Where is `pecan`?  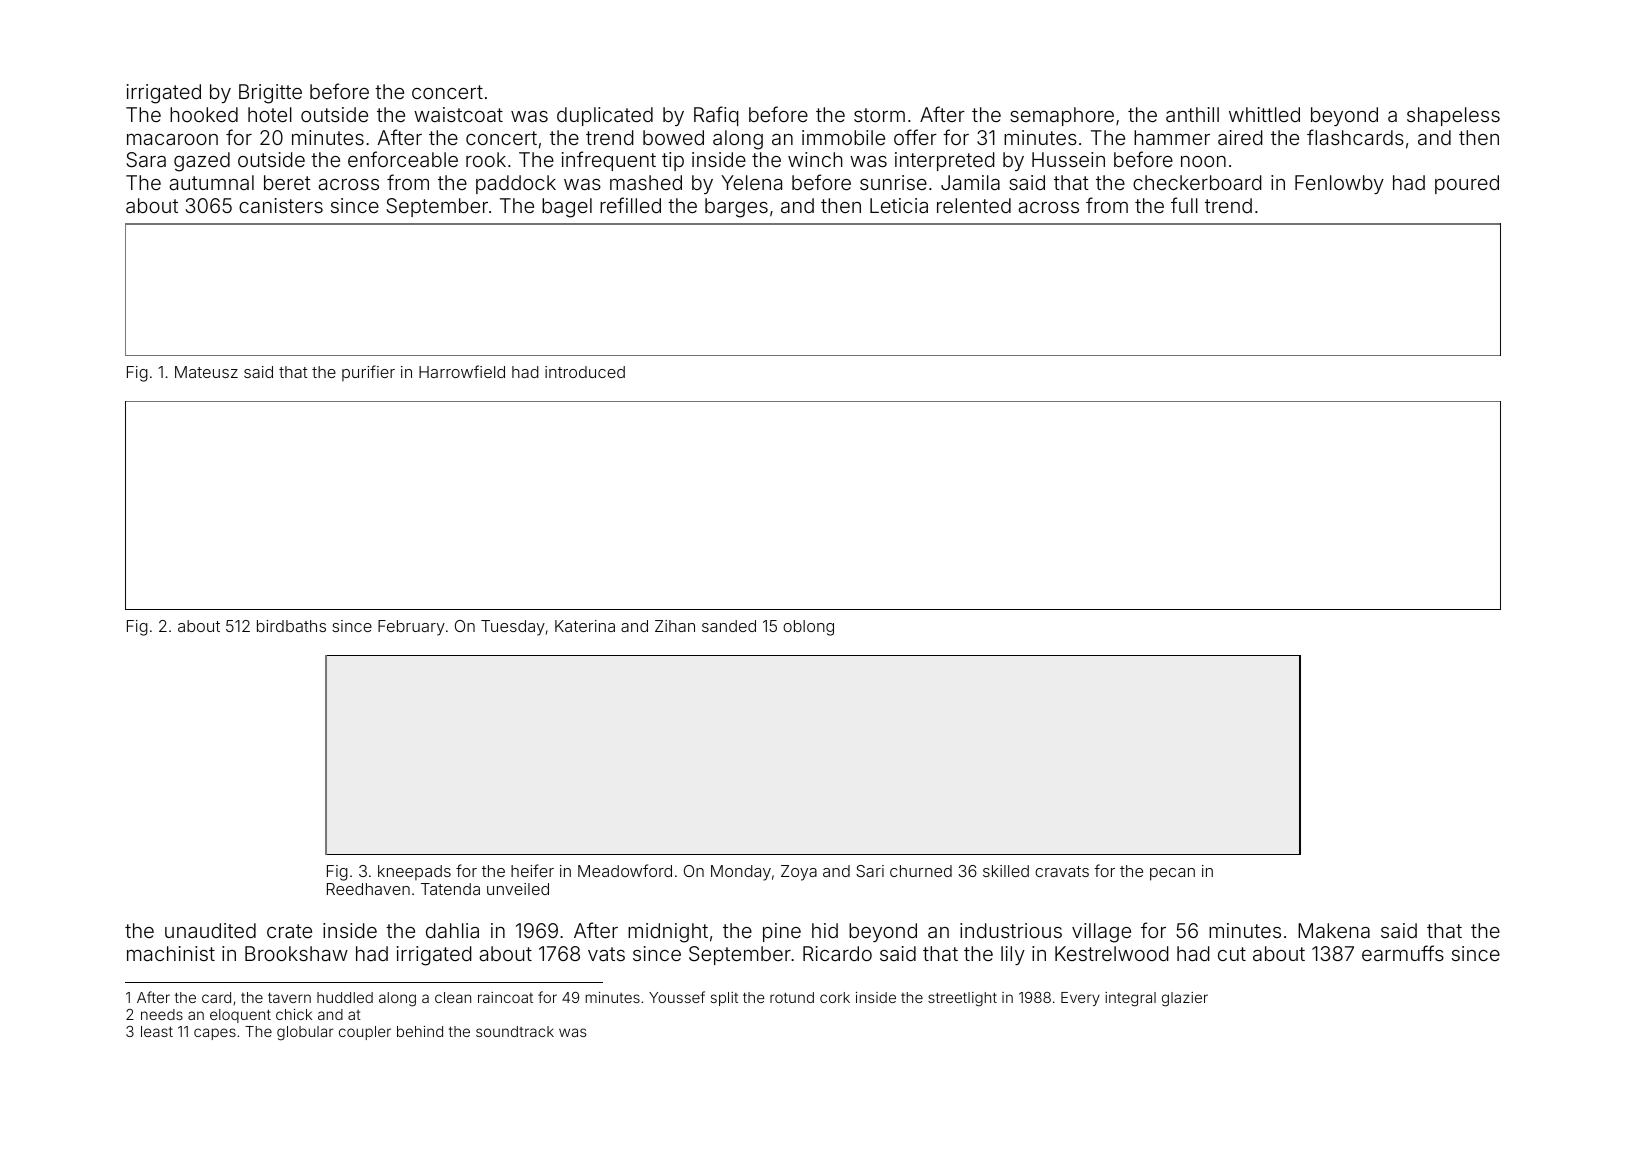
pecan is located at coordinates (1172, 874).
